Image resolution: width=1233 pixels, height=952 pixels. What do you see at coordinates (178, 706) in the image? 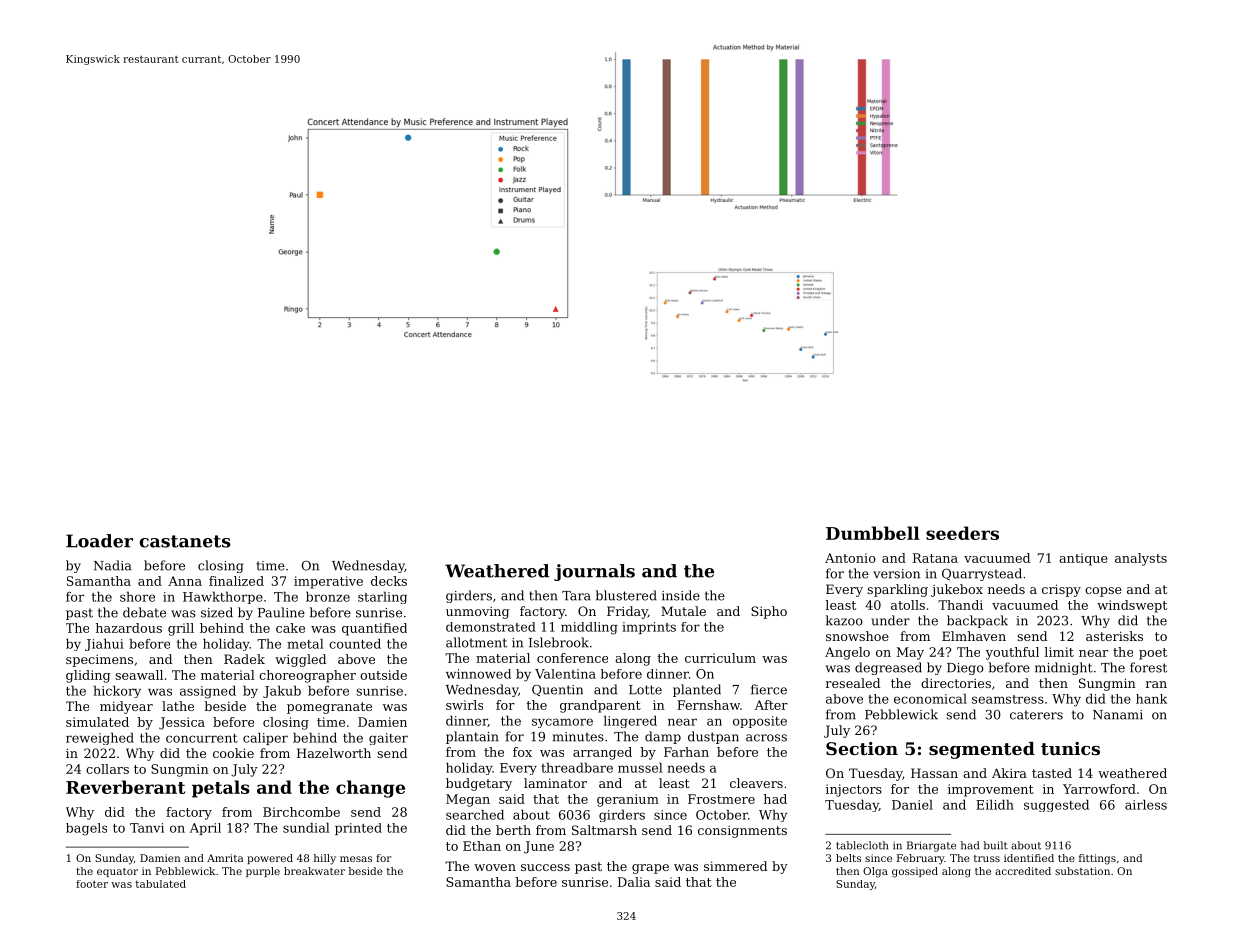
I see `lathe` at bounding box center [178, 706].
